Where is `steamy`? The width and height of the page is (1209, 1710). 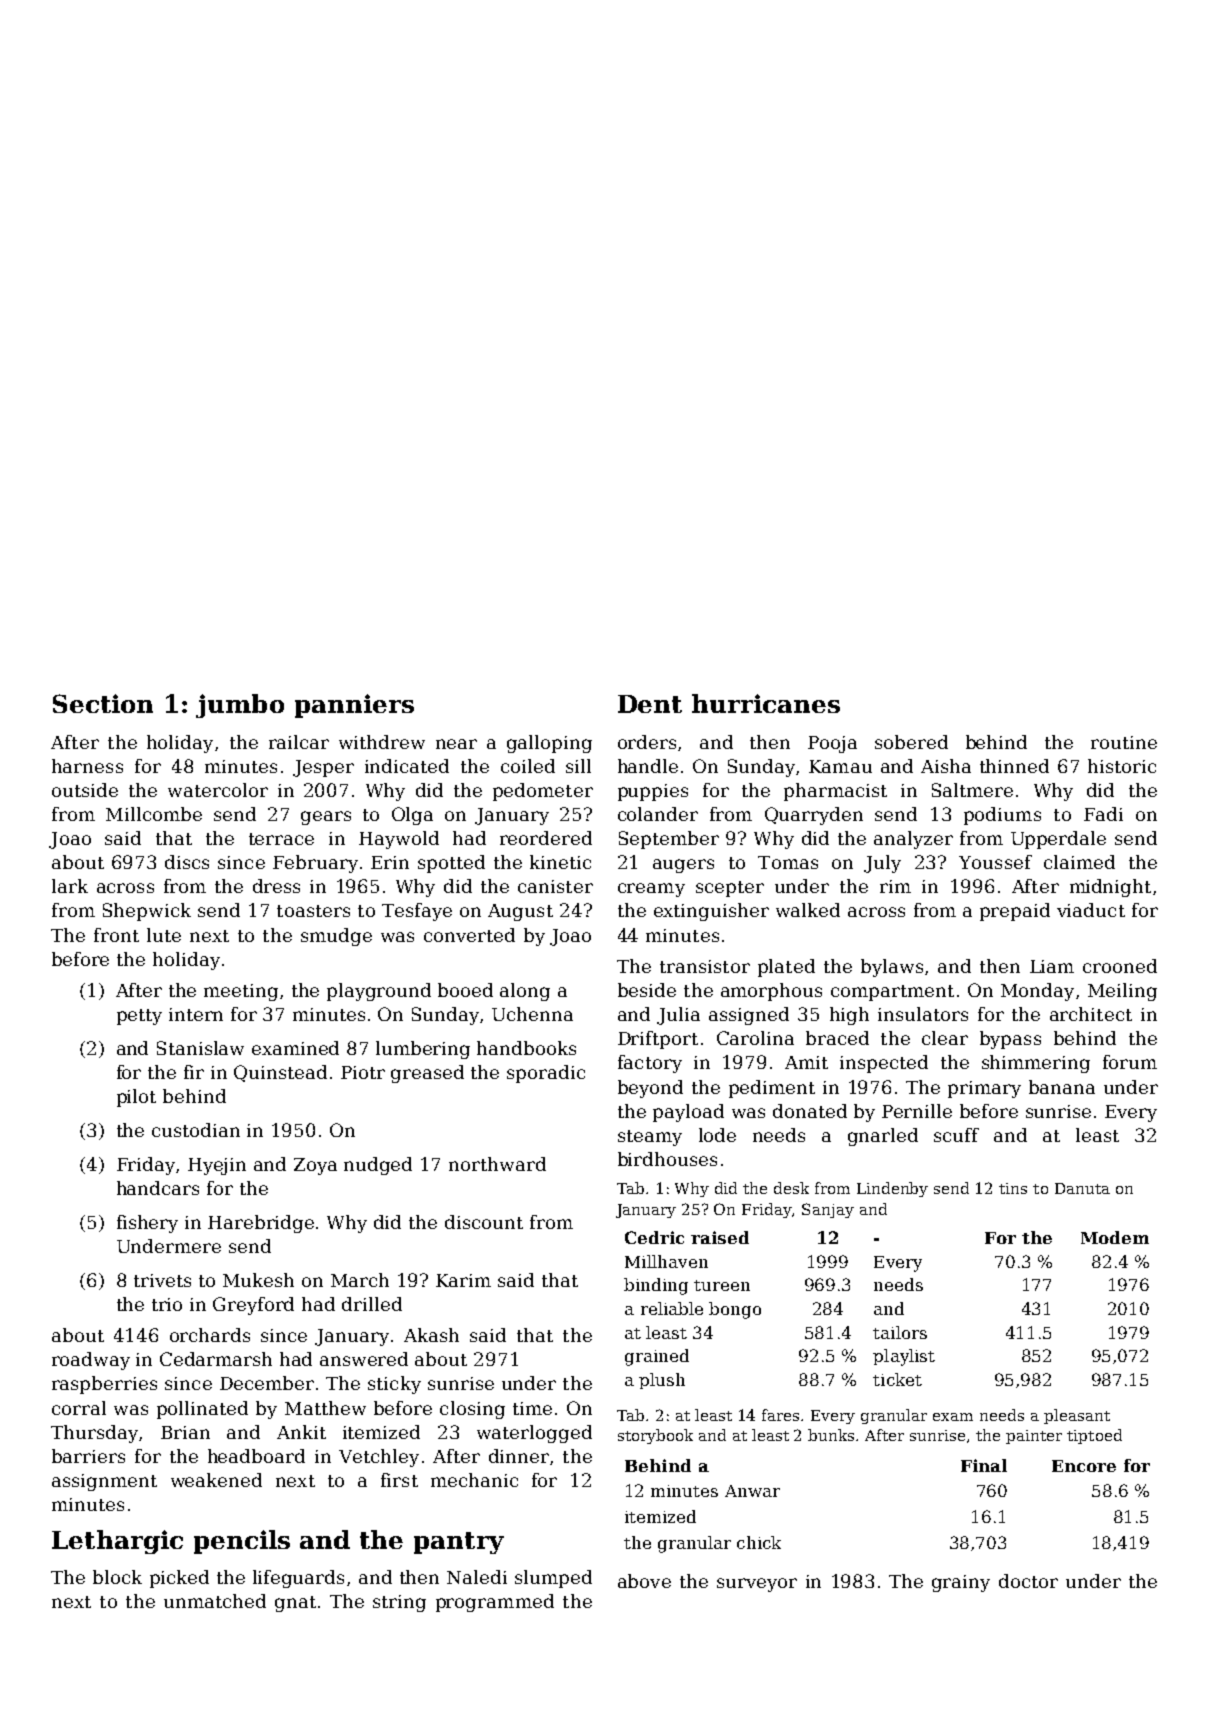 steamy is located at coordinates (650, 1138).
